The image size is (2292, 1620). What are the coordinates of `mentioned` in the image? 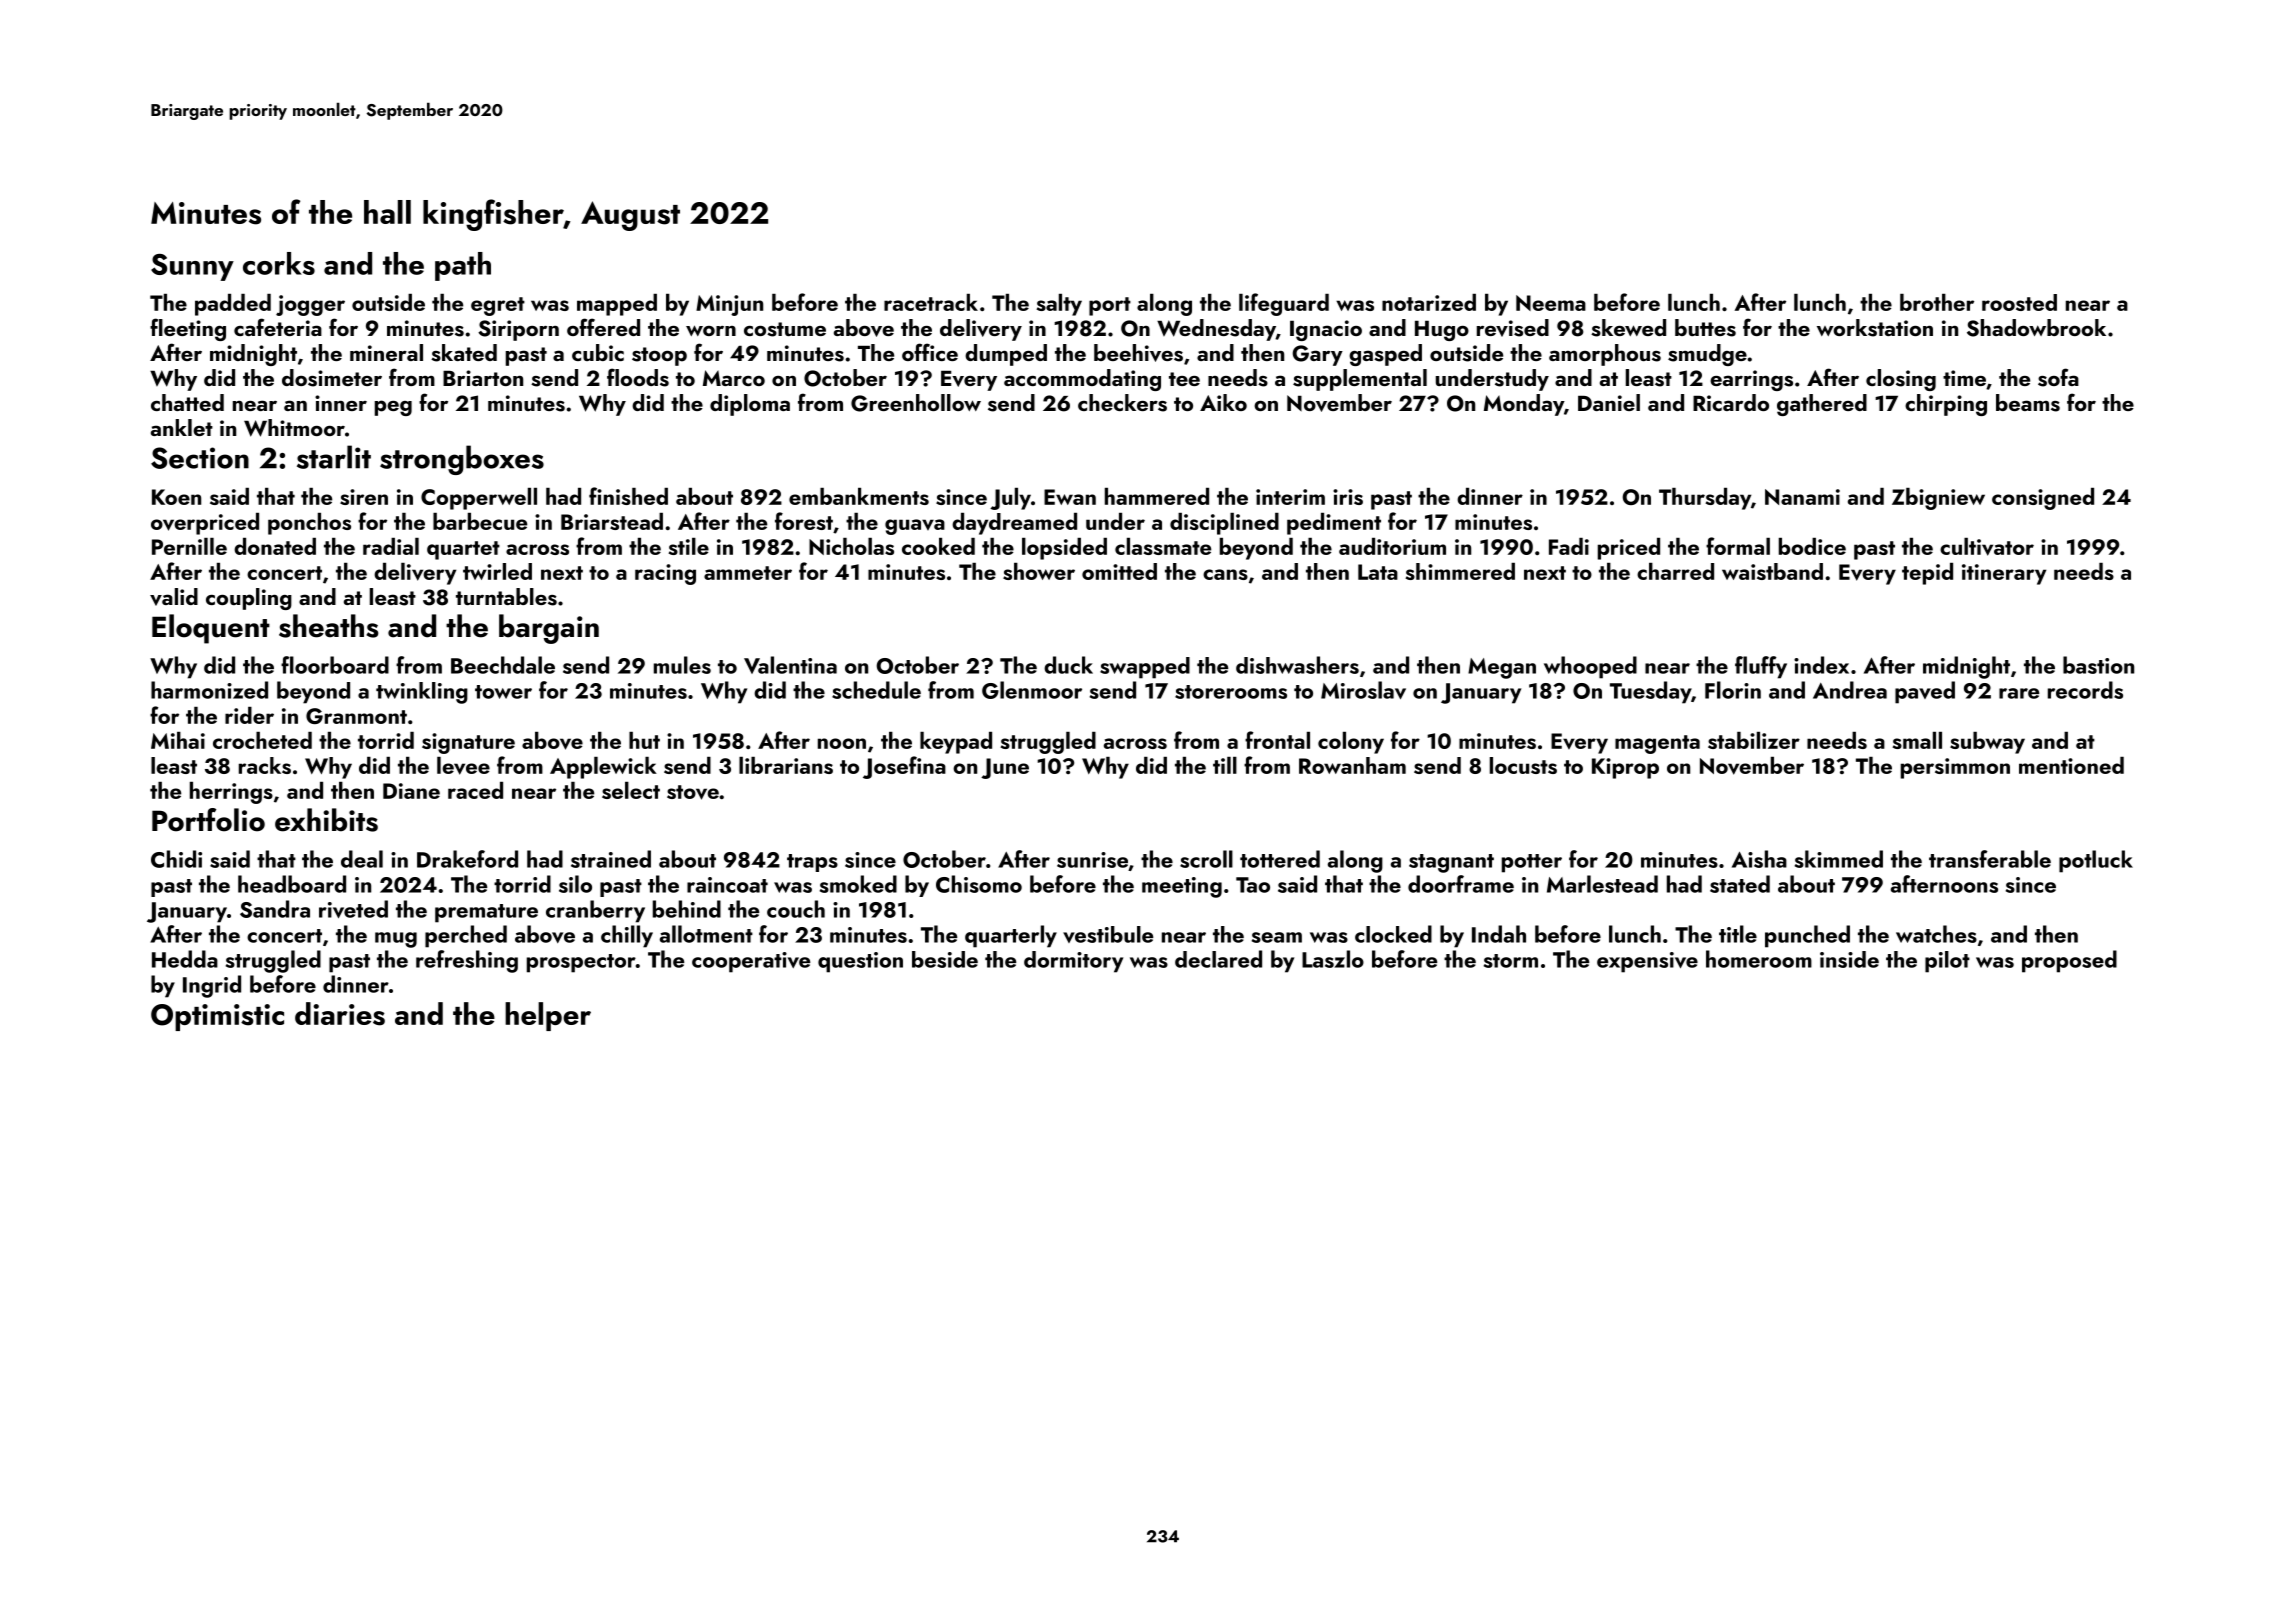 It's located at (2071, 765).
